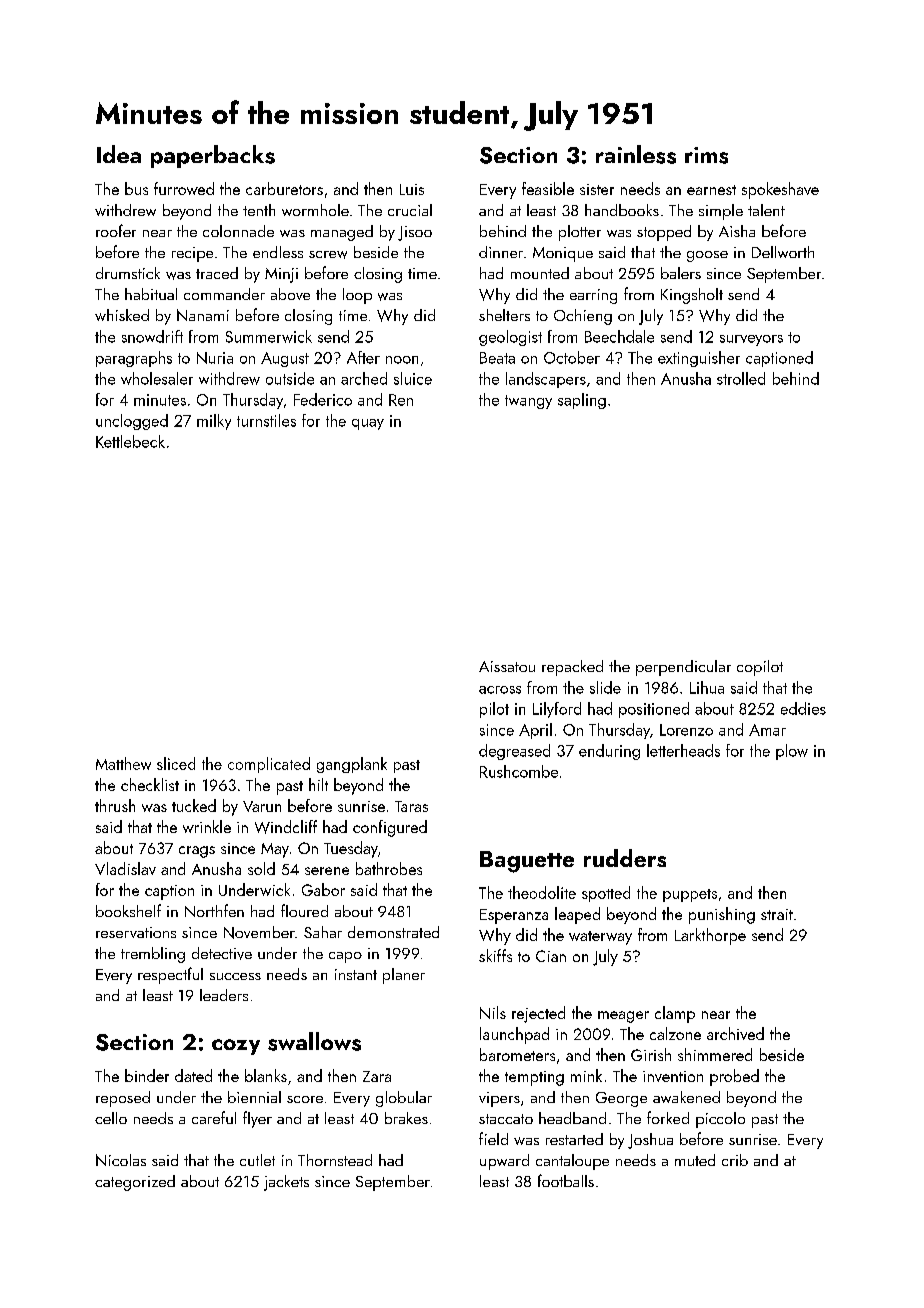 This document has width=924, height=1308. Describe the element at coordinates (368, 424) in the document. I see `quay` at that location.
